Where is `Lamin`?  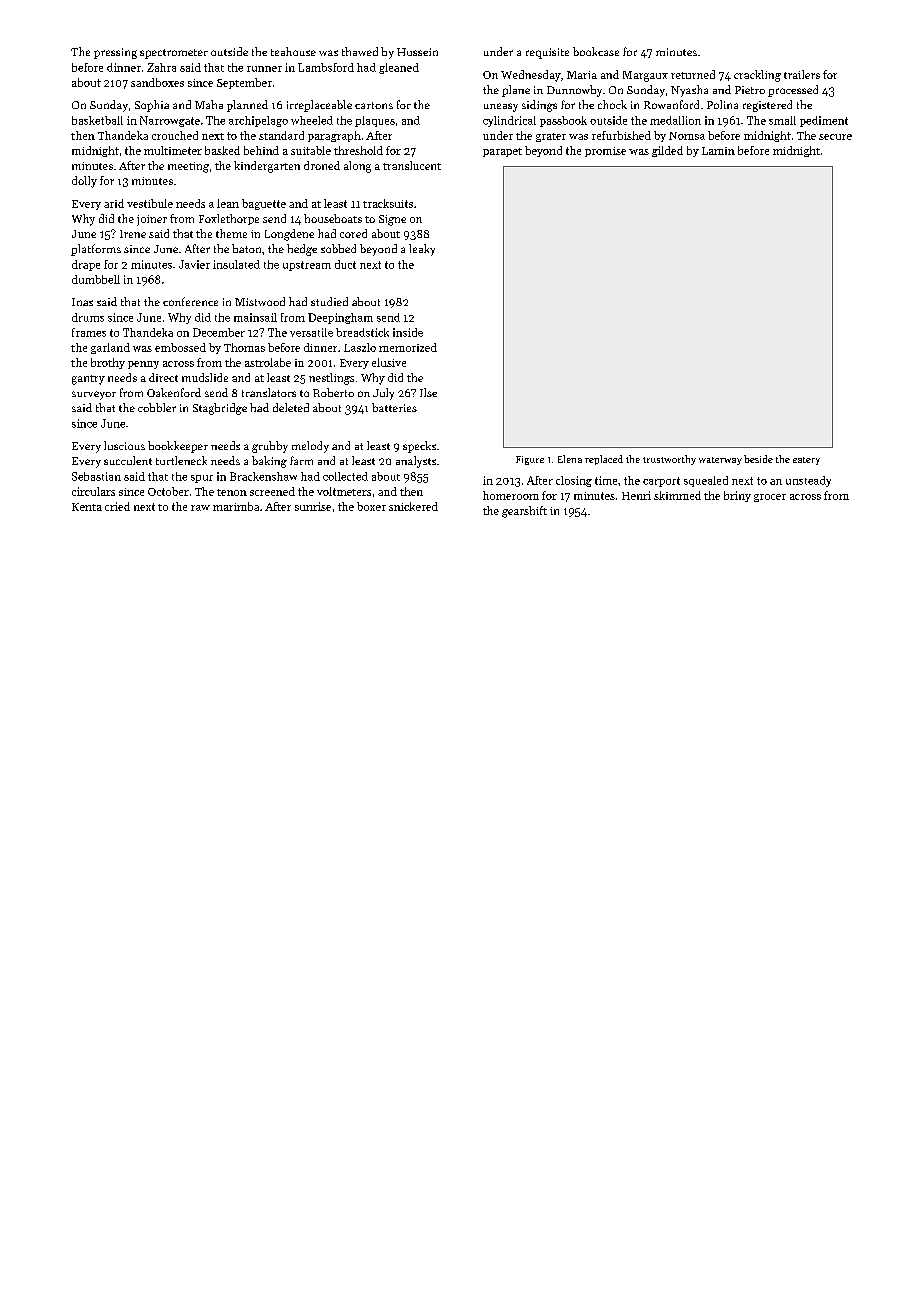 Lamin is located at coordinates (718, 151).
